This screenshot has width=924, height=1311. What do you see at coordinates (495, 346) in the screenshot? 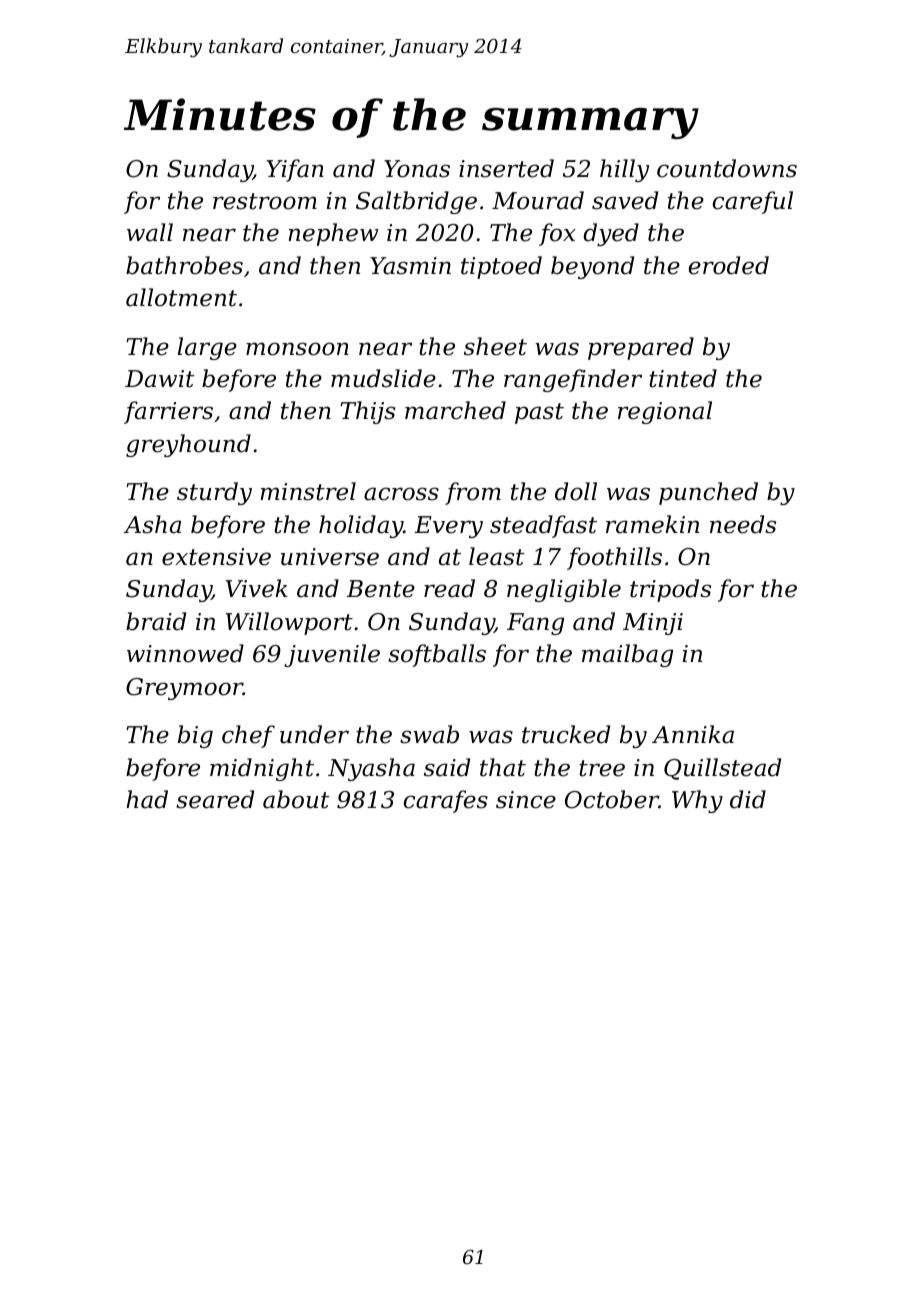
I see `sheet` at bounding box center [495, 346].
